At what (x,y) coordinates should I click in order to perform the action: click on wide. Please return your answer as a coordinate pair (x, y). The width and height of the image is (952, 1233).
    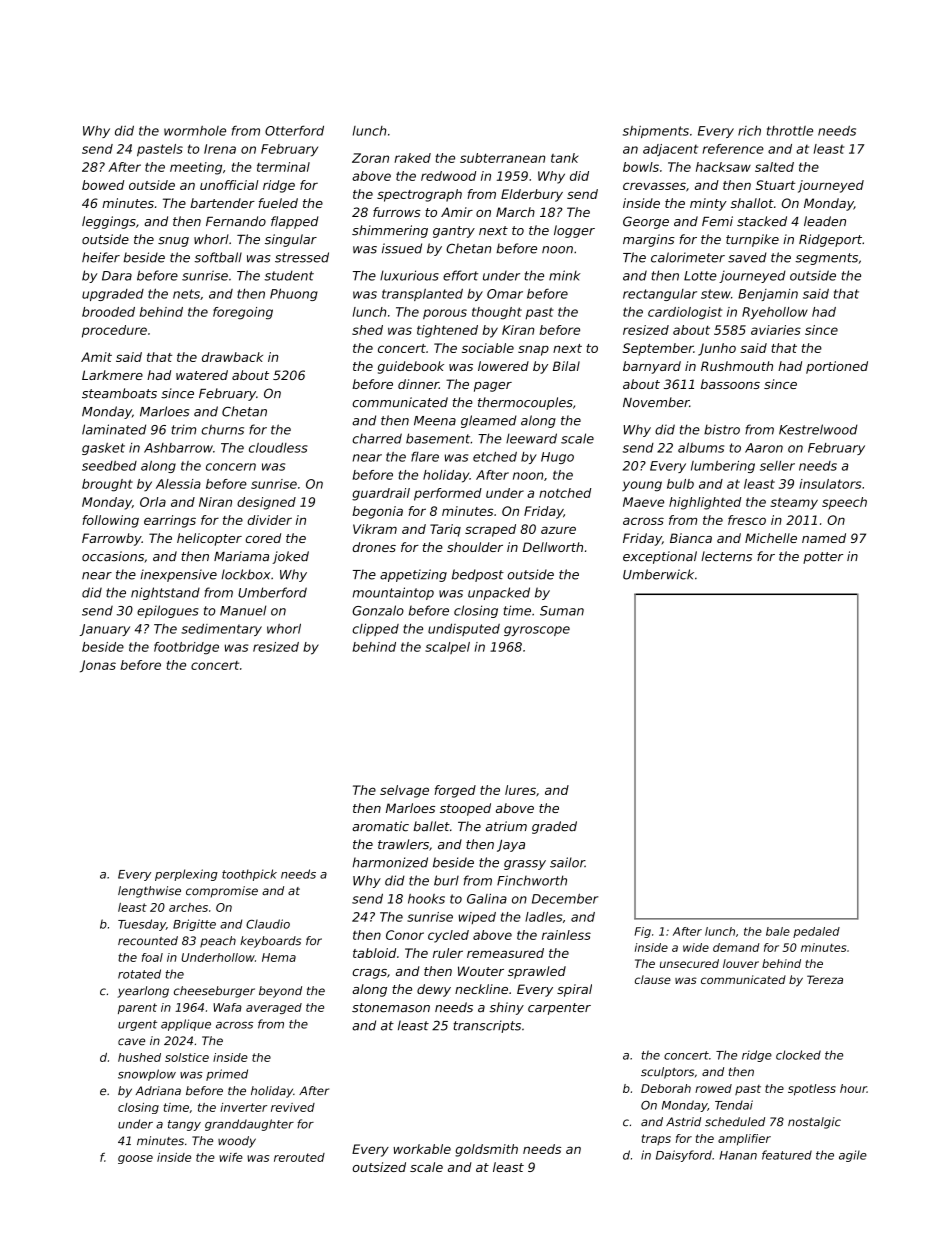
    Looking at the image, I should click on (696, 947).
